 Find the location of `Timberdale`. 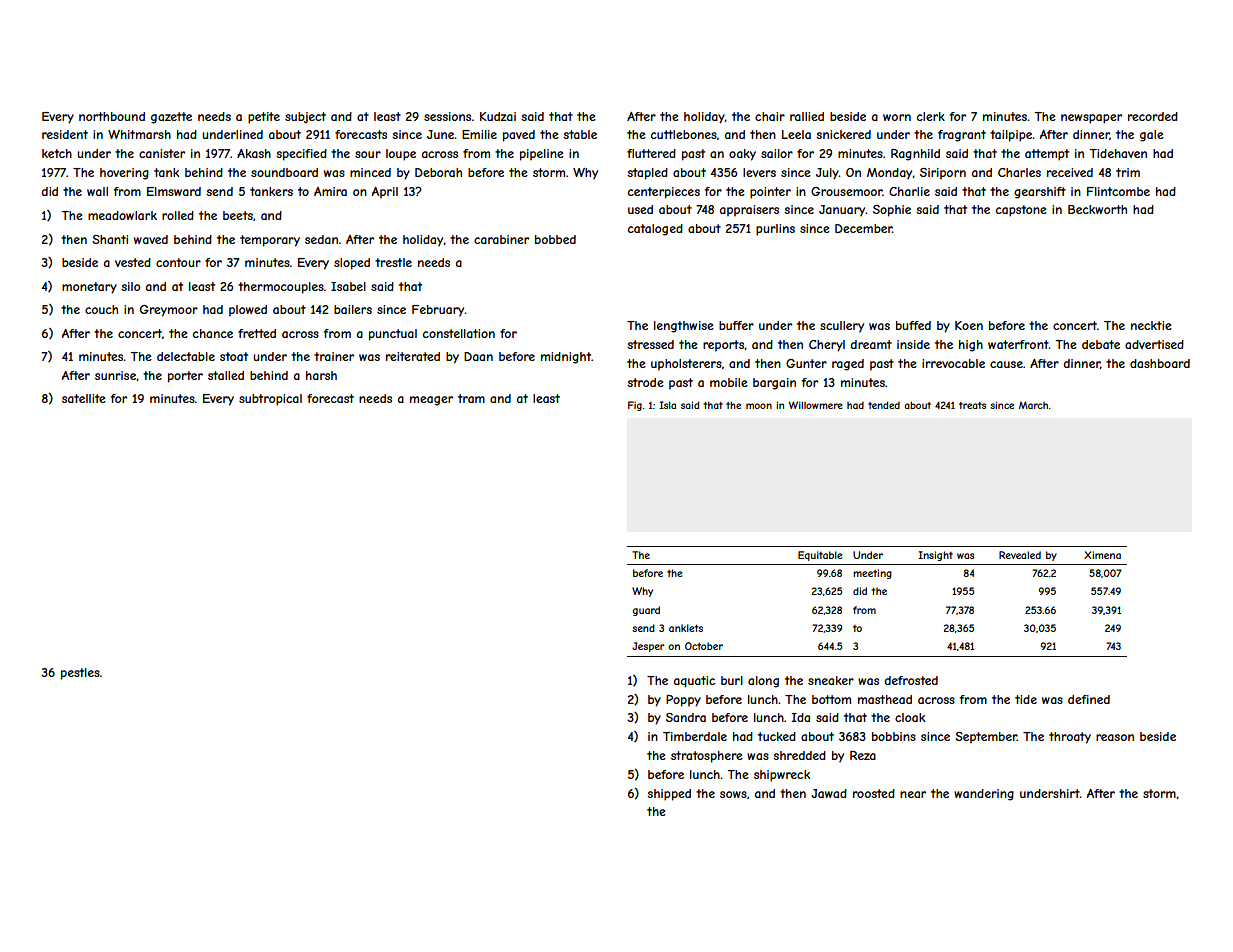

Timberdale is located at coordinates (695, 736).
